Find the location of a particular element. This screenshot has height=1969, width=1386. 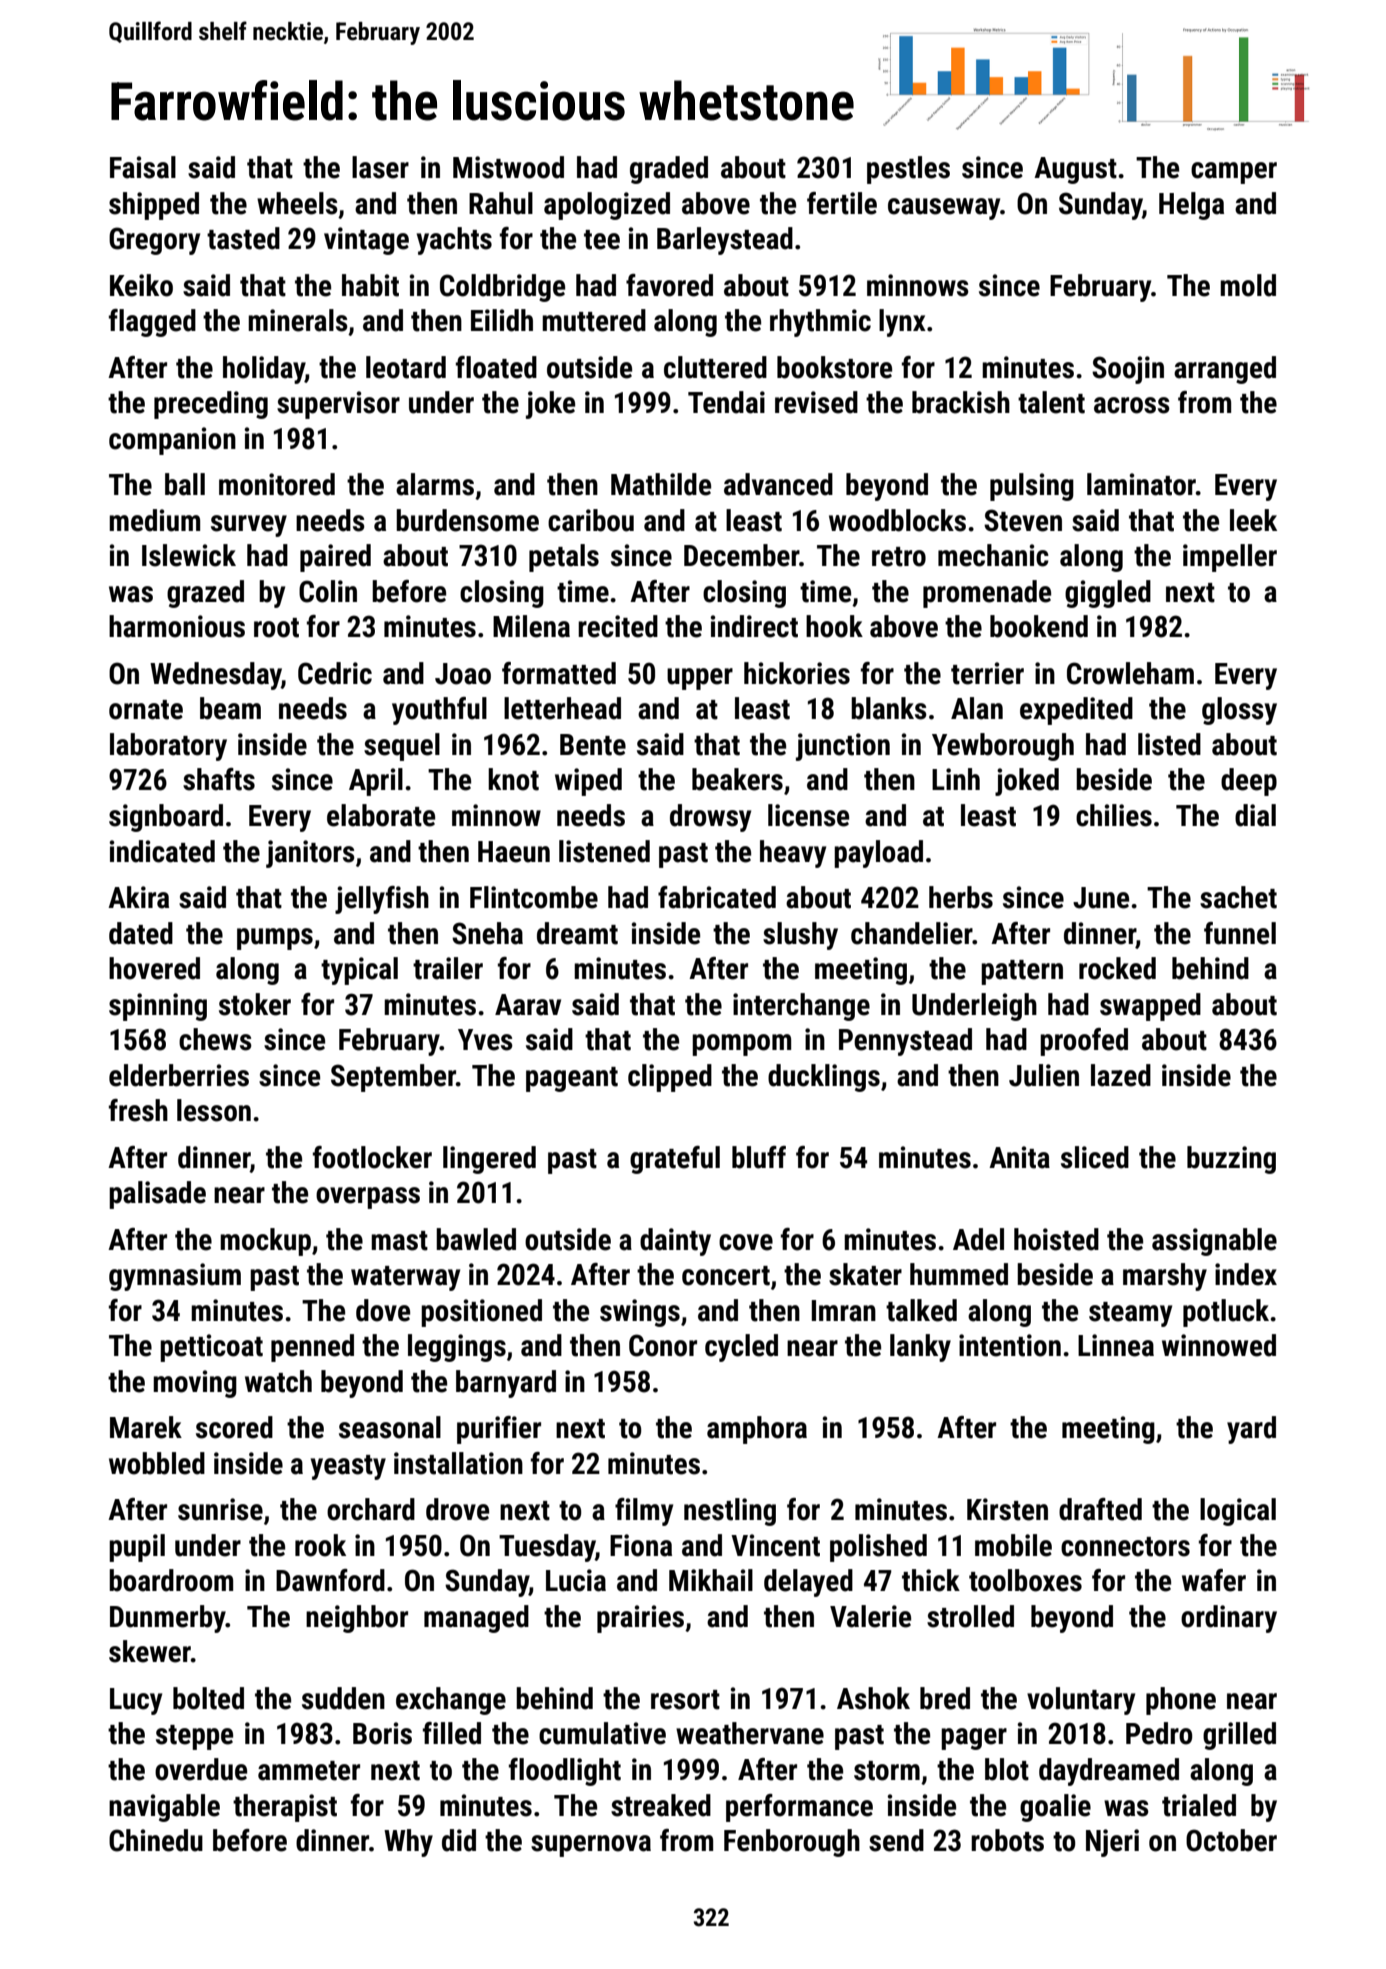

did is located at coordinates (459, 1840).
